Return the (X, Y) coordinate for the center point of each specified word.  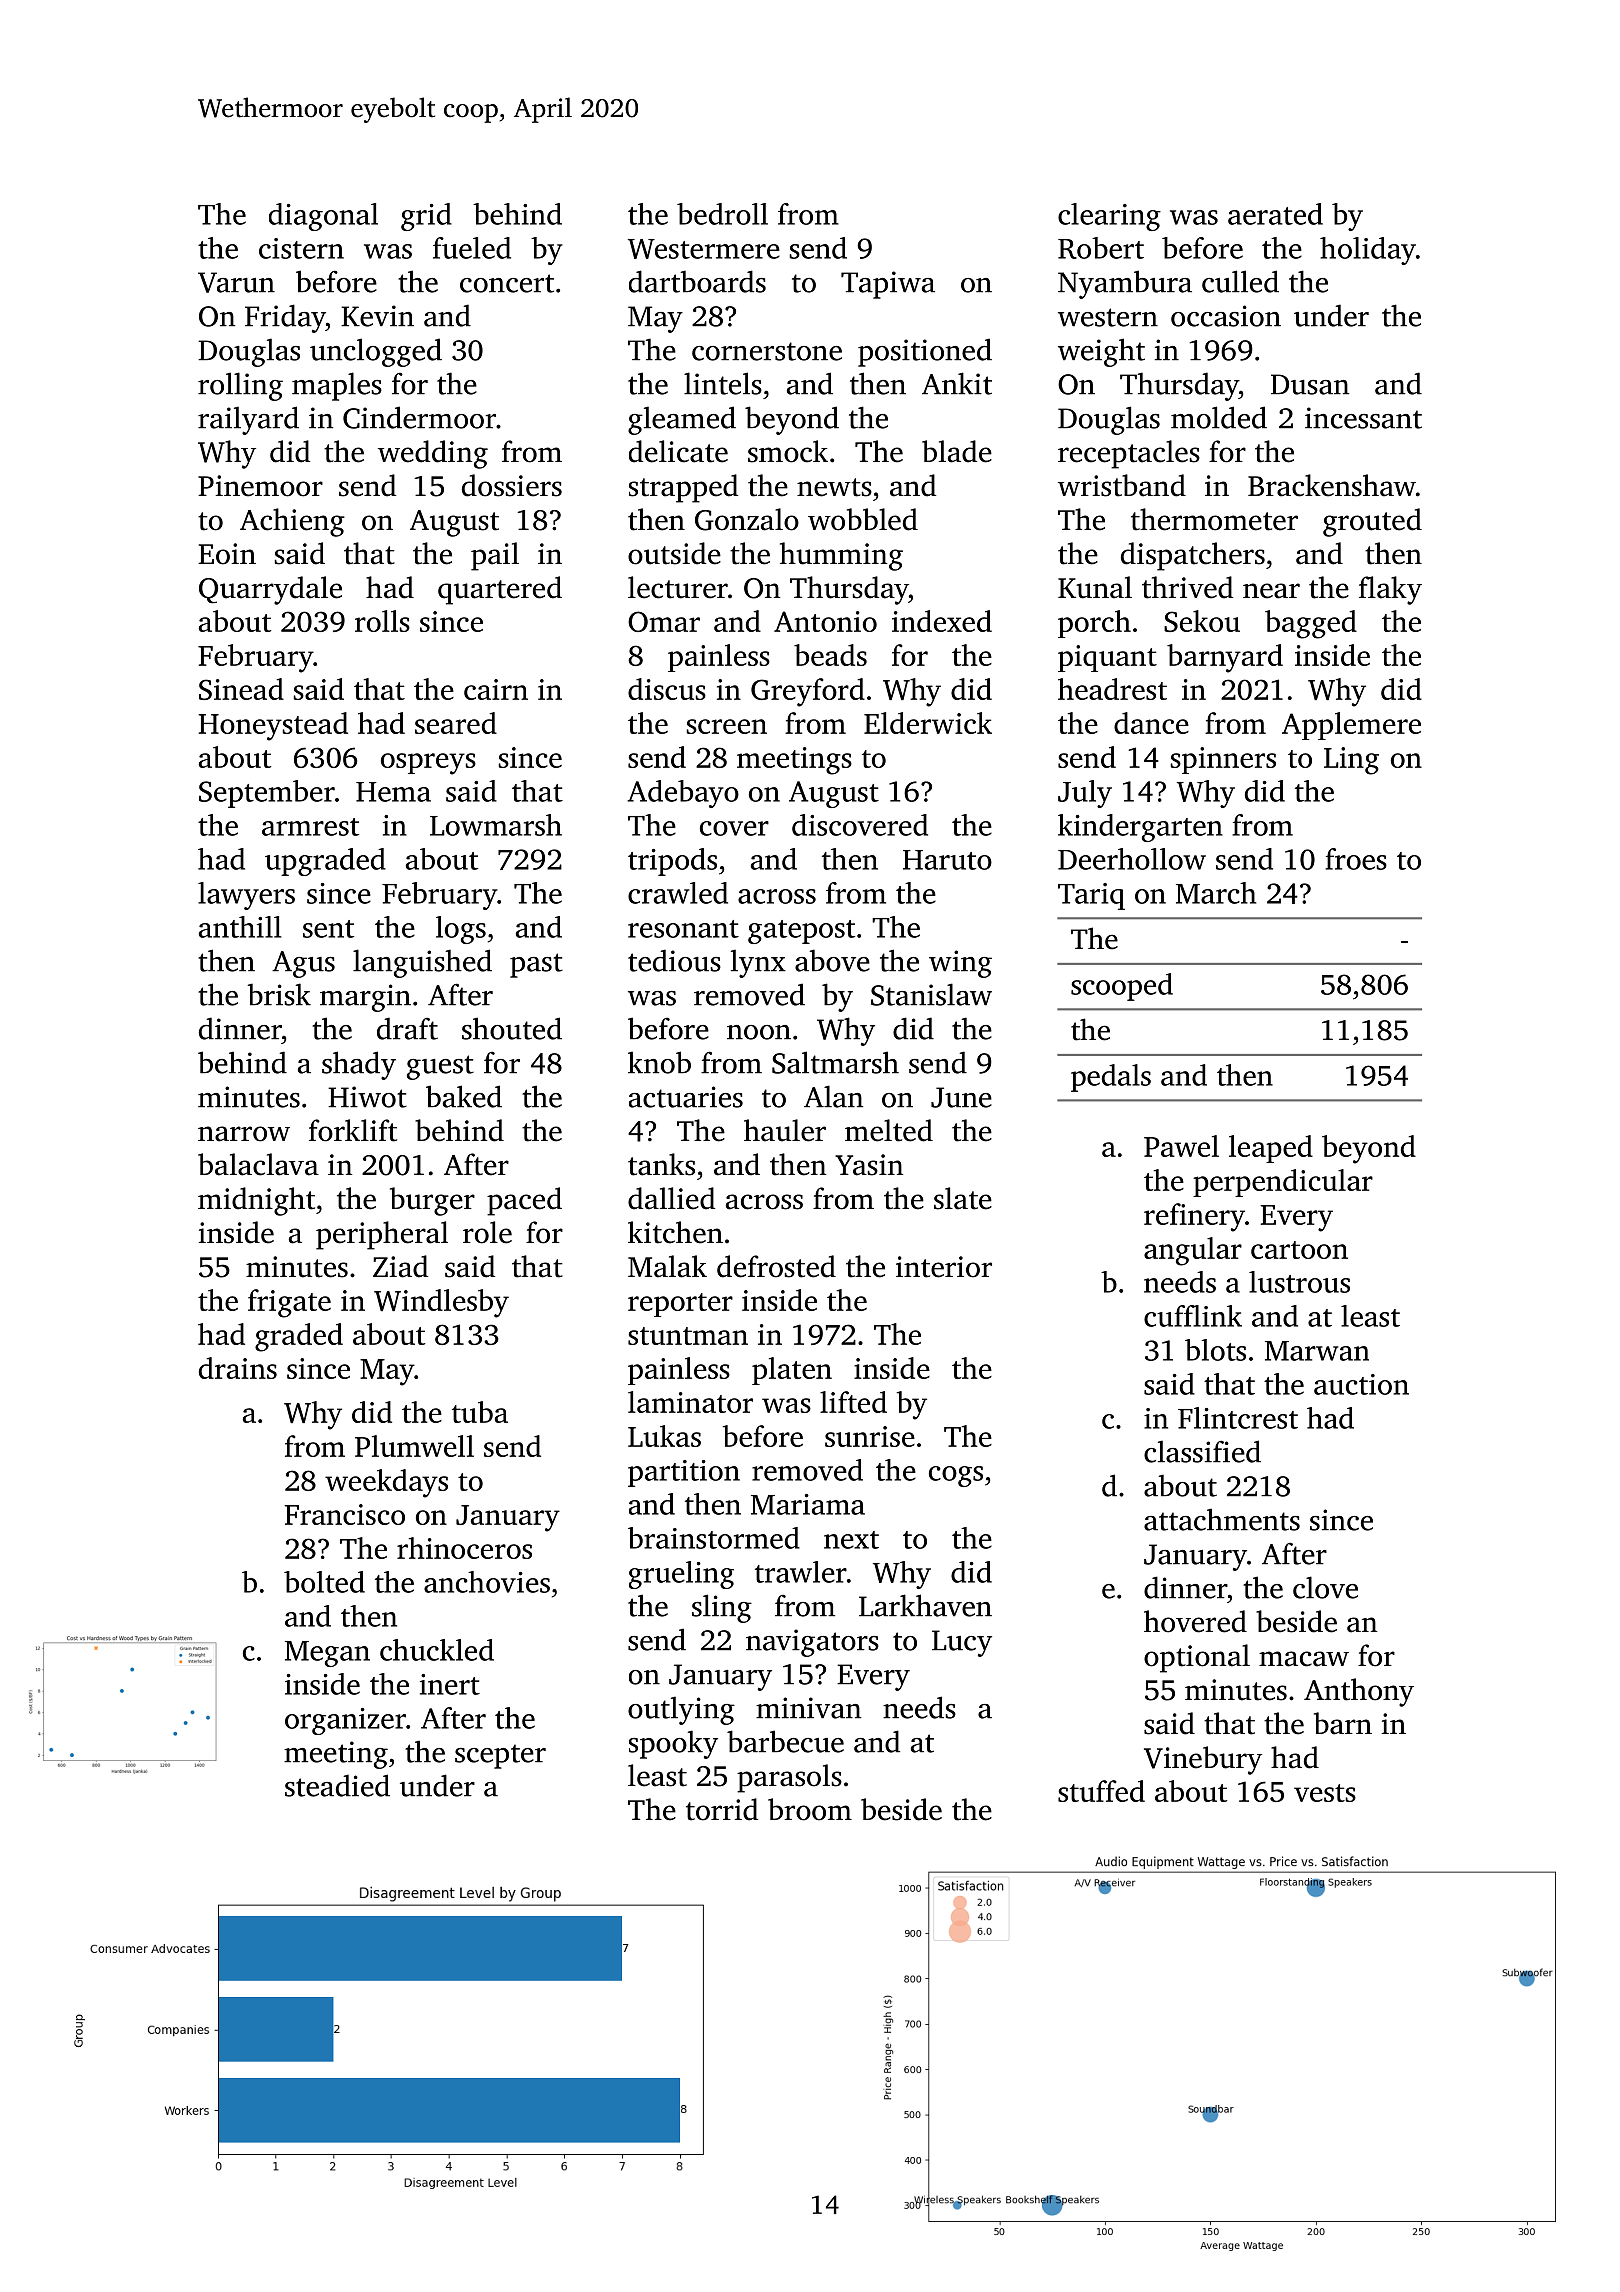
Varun (236, 282)
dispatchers (1193, 556)
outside (674, 553)
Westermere (704, 249)
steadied (337, 1785)
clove (1325, 1587)
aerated (1275, 214)
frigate (289, 1303)
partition (684, 1473)
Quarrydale (270, 590)
